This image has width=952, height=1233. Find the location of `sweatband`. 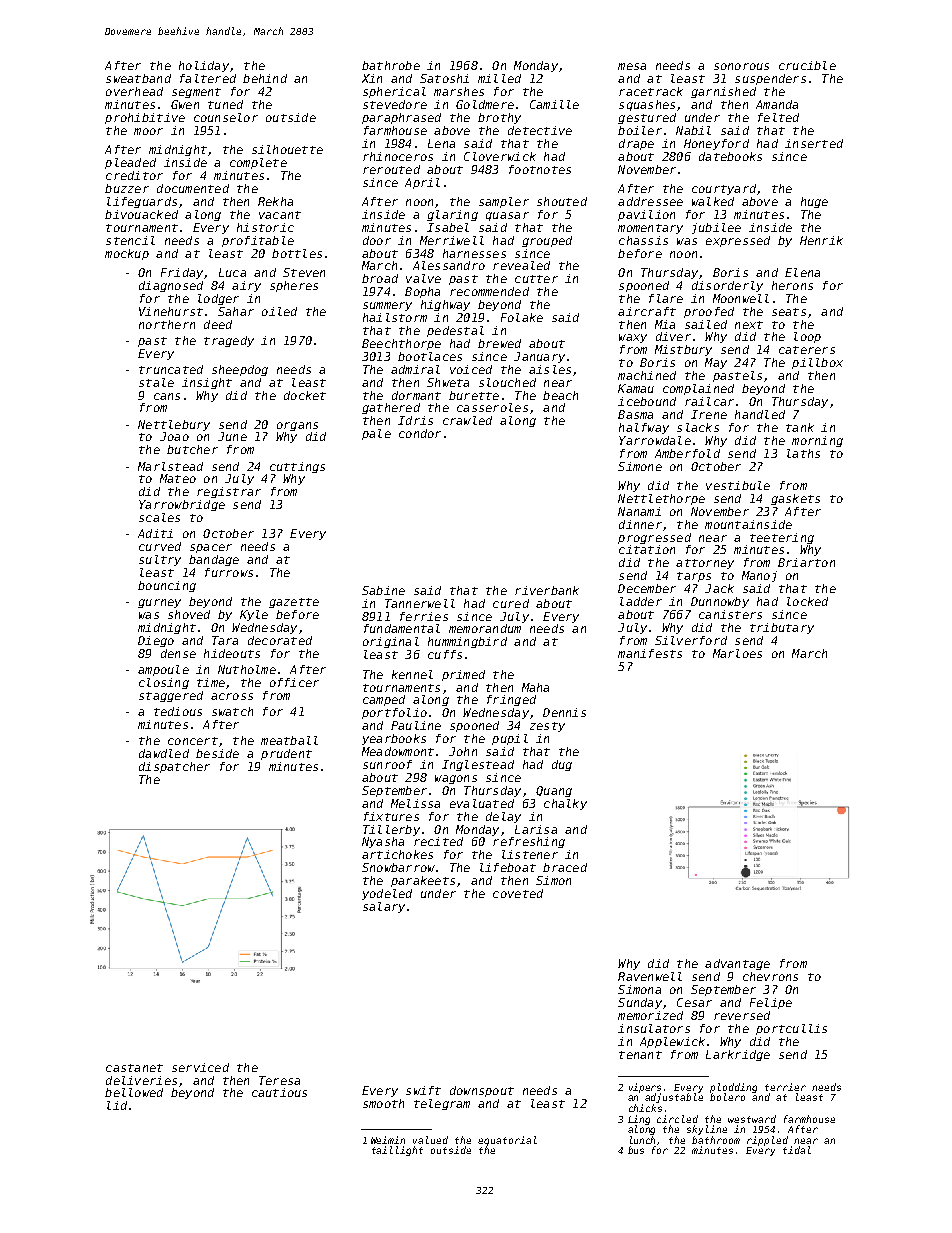

sweatband is located at coordinates (138, 78).
